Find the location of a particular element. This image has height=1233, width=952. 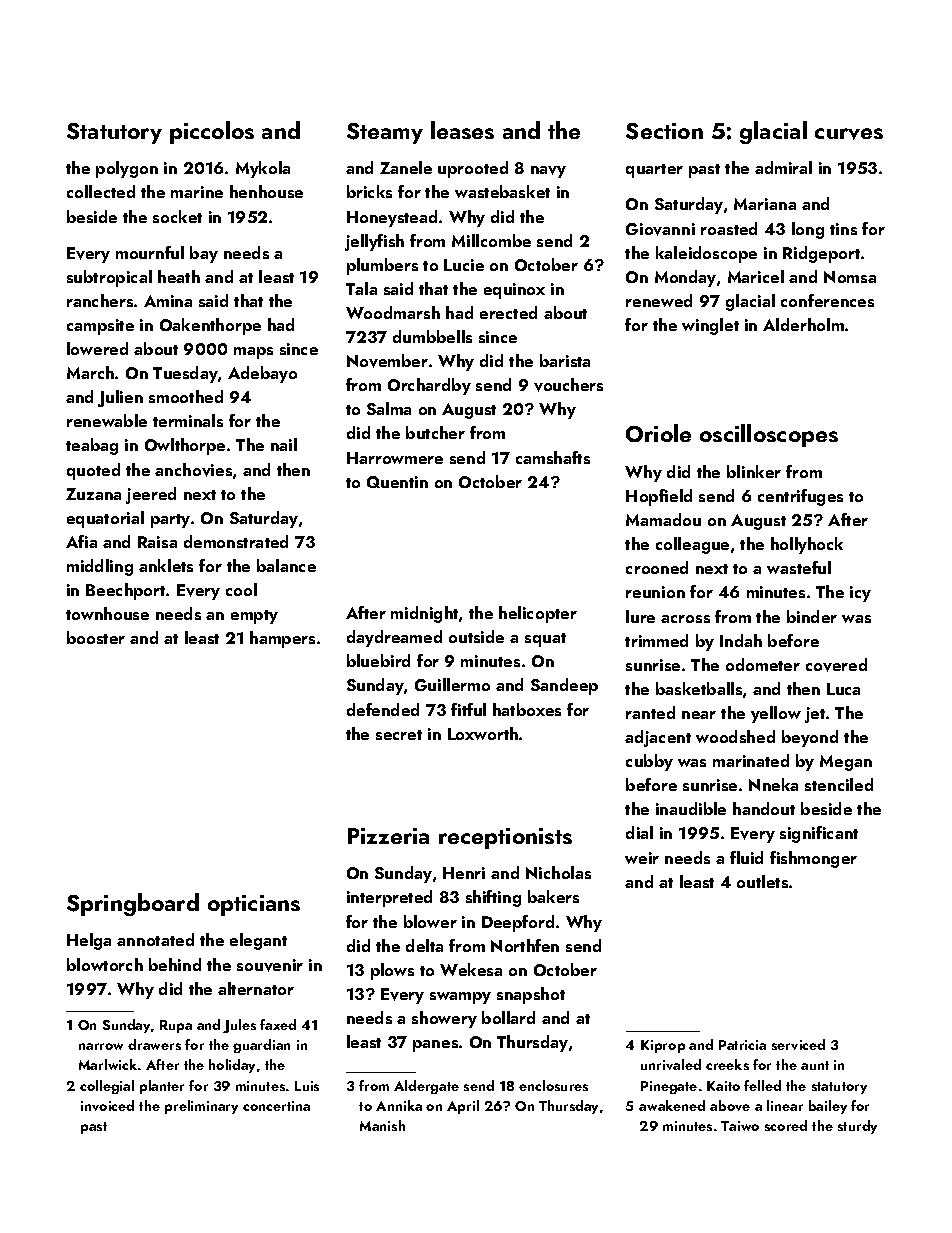

renewed is located at coordinates (659, 300).
